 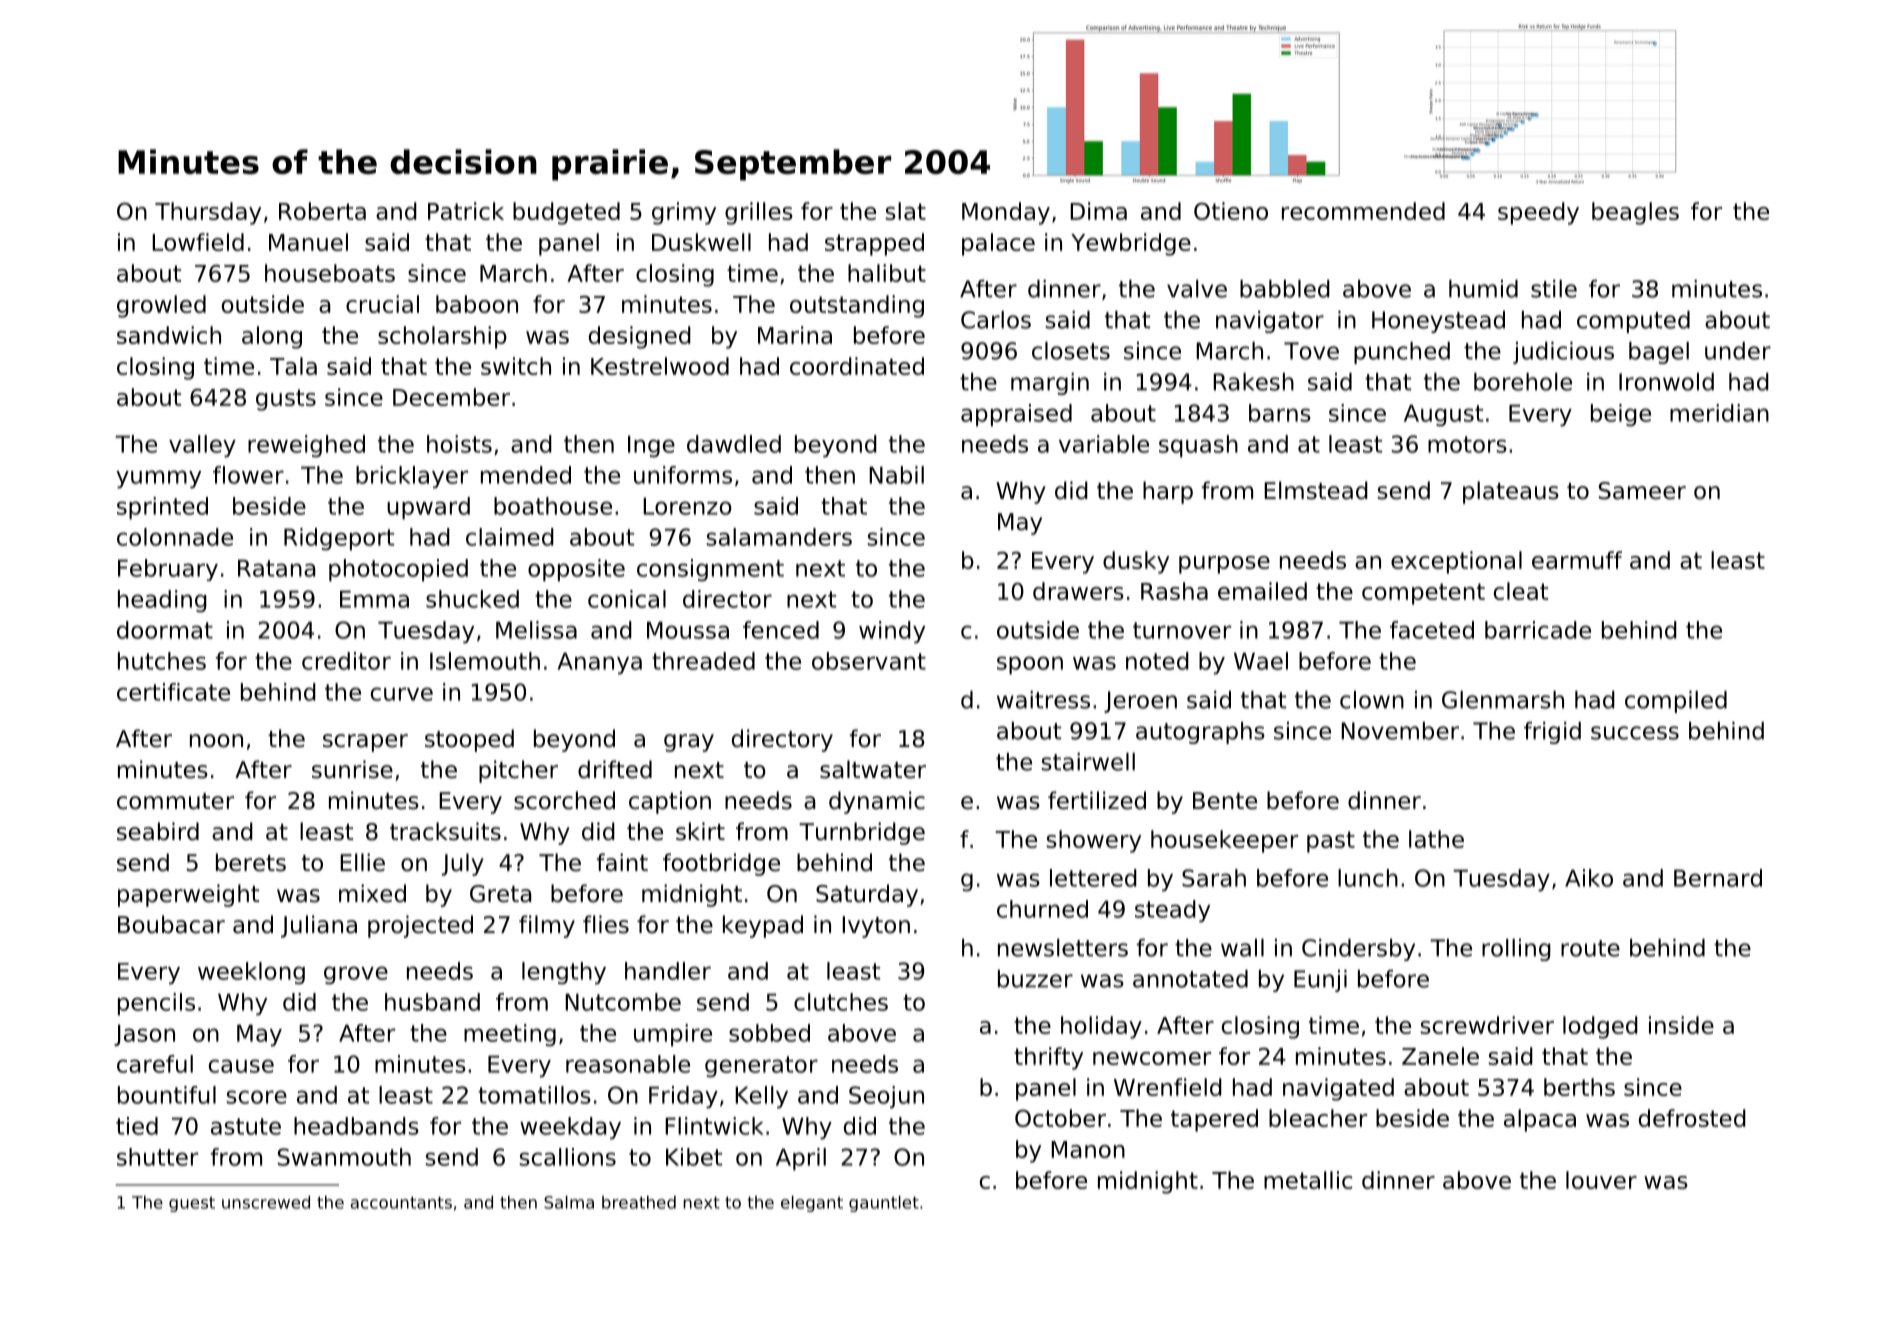 What do you see at coordinates (779, 537) in the screenshot?
I see `salamanders` at bounding box center [779, 537].
